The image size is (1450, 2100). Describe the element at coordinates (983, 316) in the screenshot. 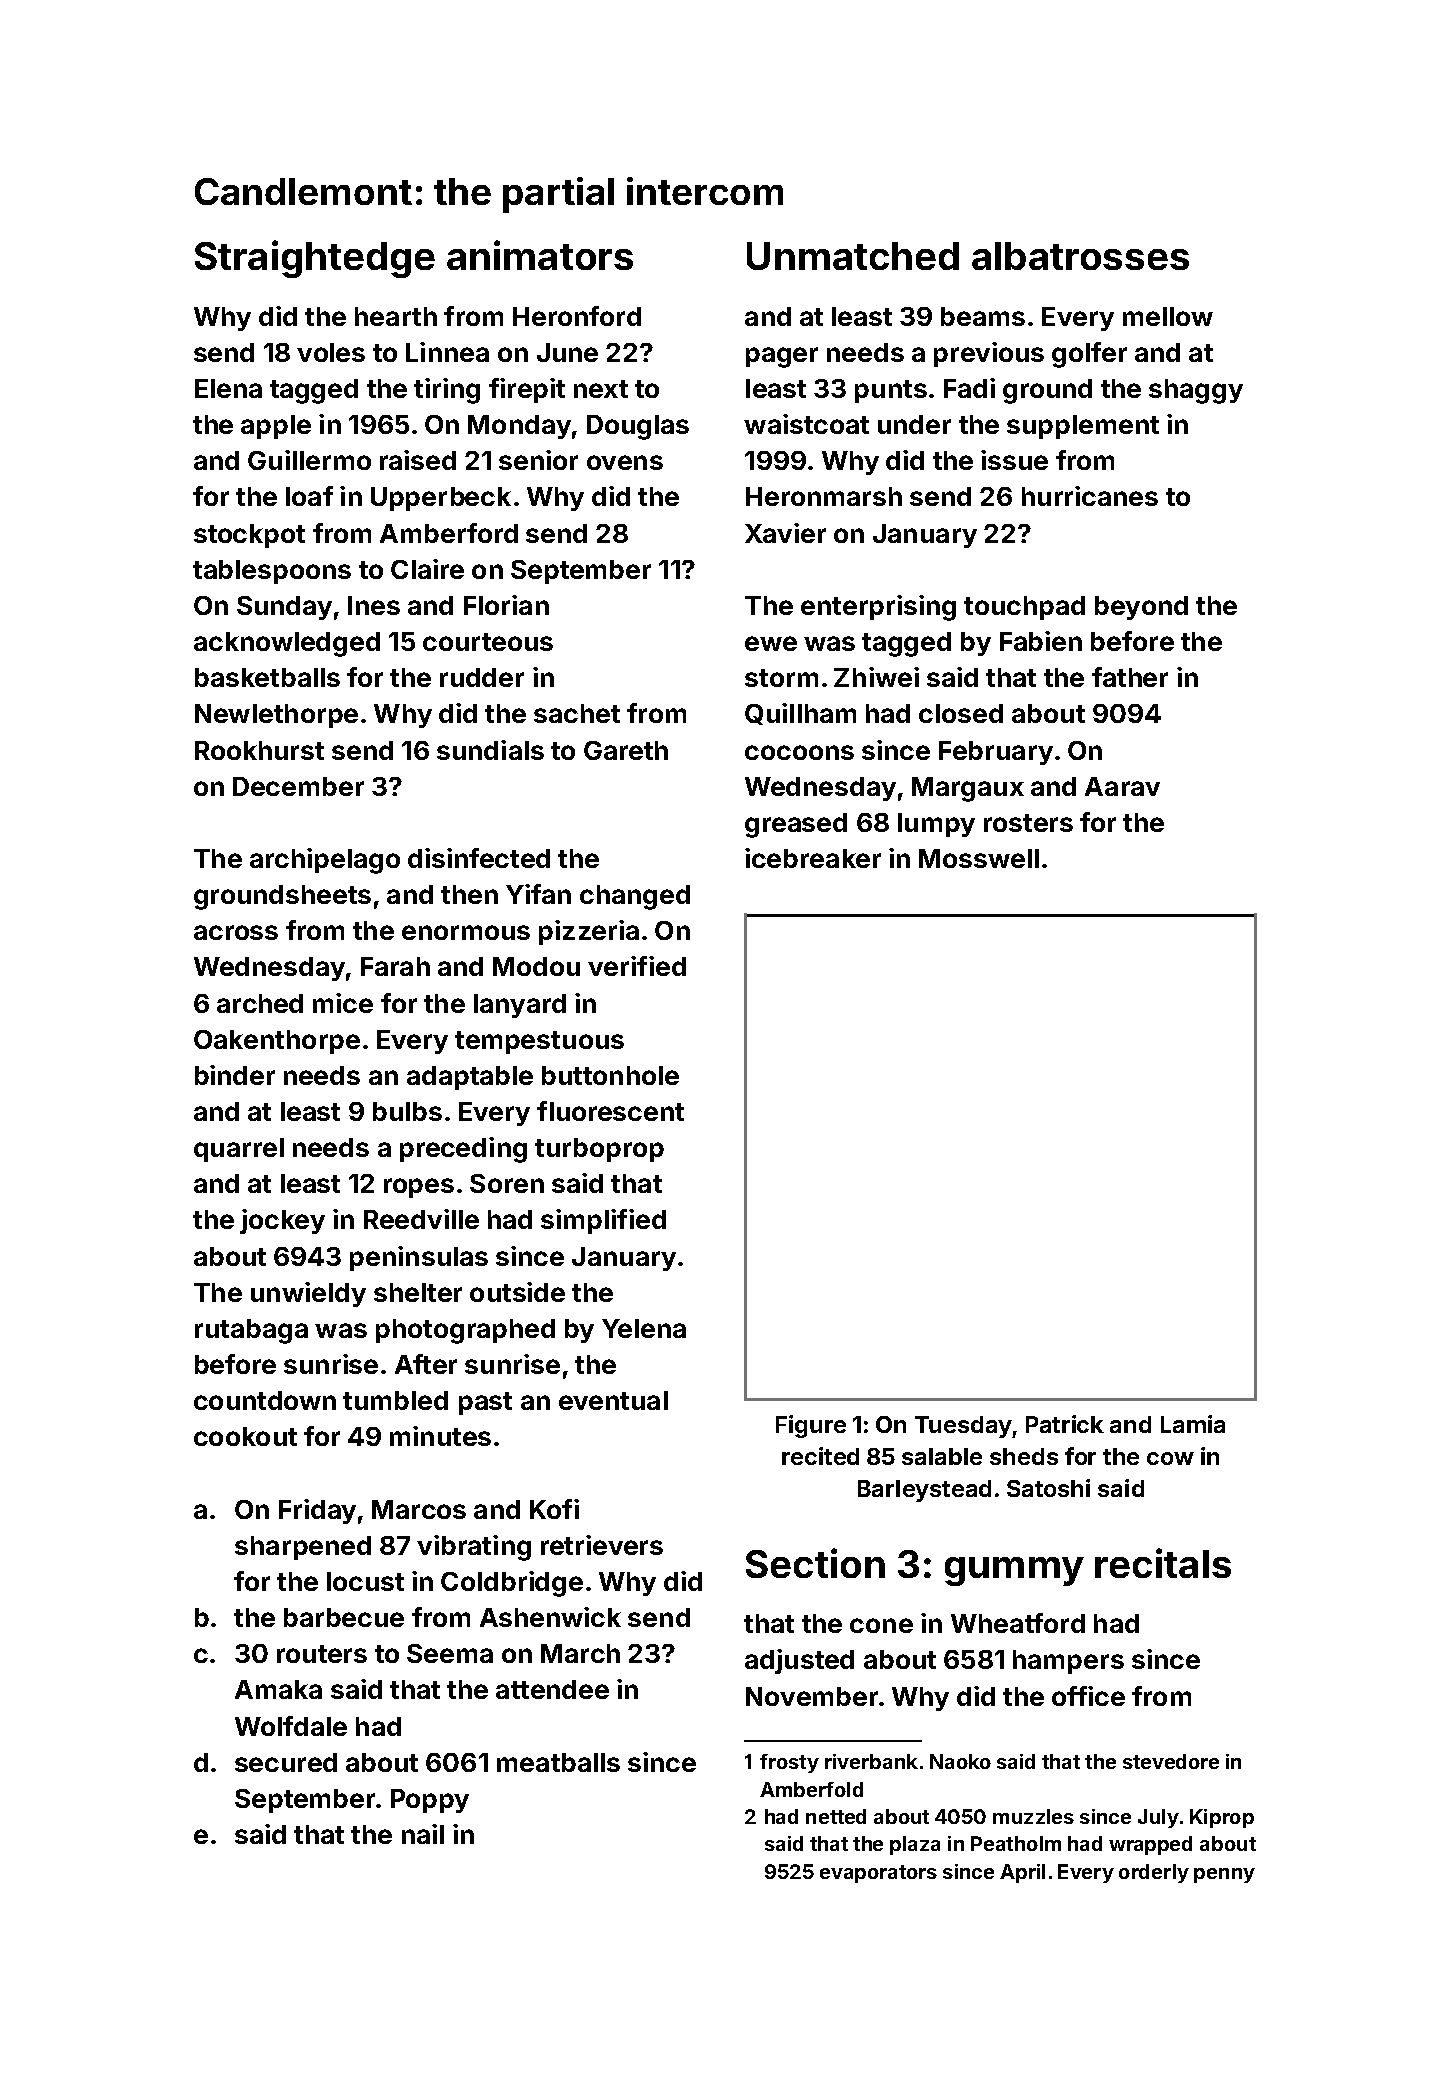

I see `beams` at that location.
